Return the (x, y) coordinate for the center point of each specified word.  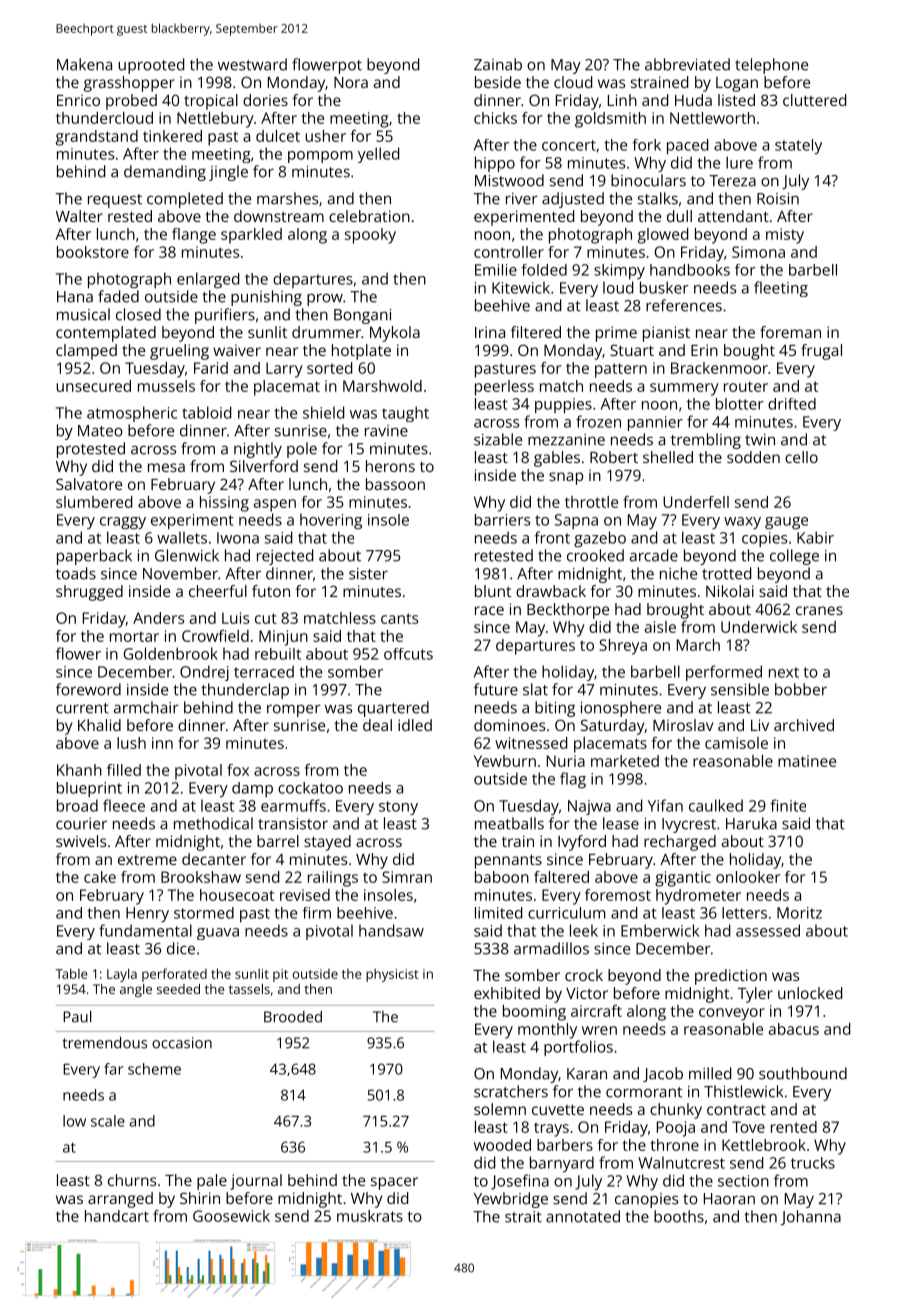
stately (798, 146)
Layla (122, 975)
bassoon (395, 484)
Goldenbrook (170, 653)
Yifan (665, 805)
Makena (84, 64)
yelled (378, 155)
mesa (166, 467)
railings (333, 879)
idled (415, 725)
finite (788, 805)
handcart (117, 1216)
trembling (706, 441)
